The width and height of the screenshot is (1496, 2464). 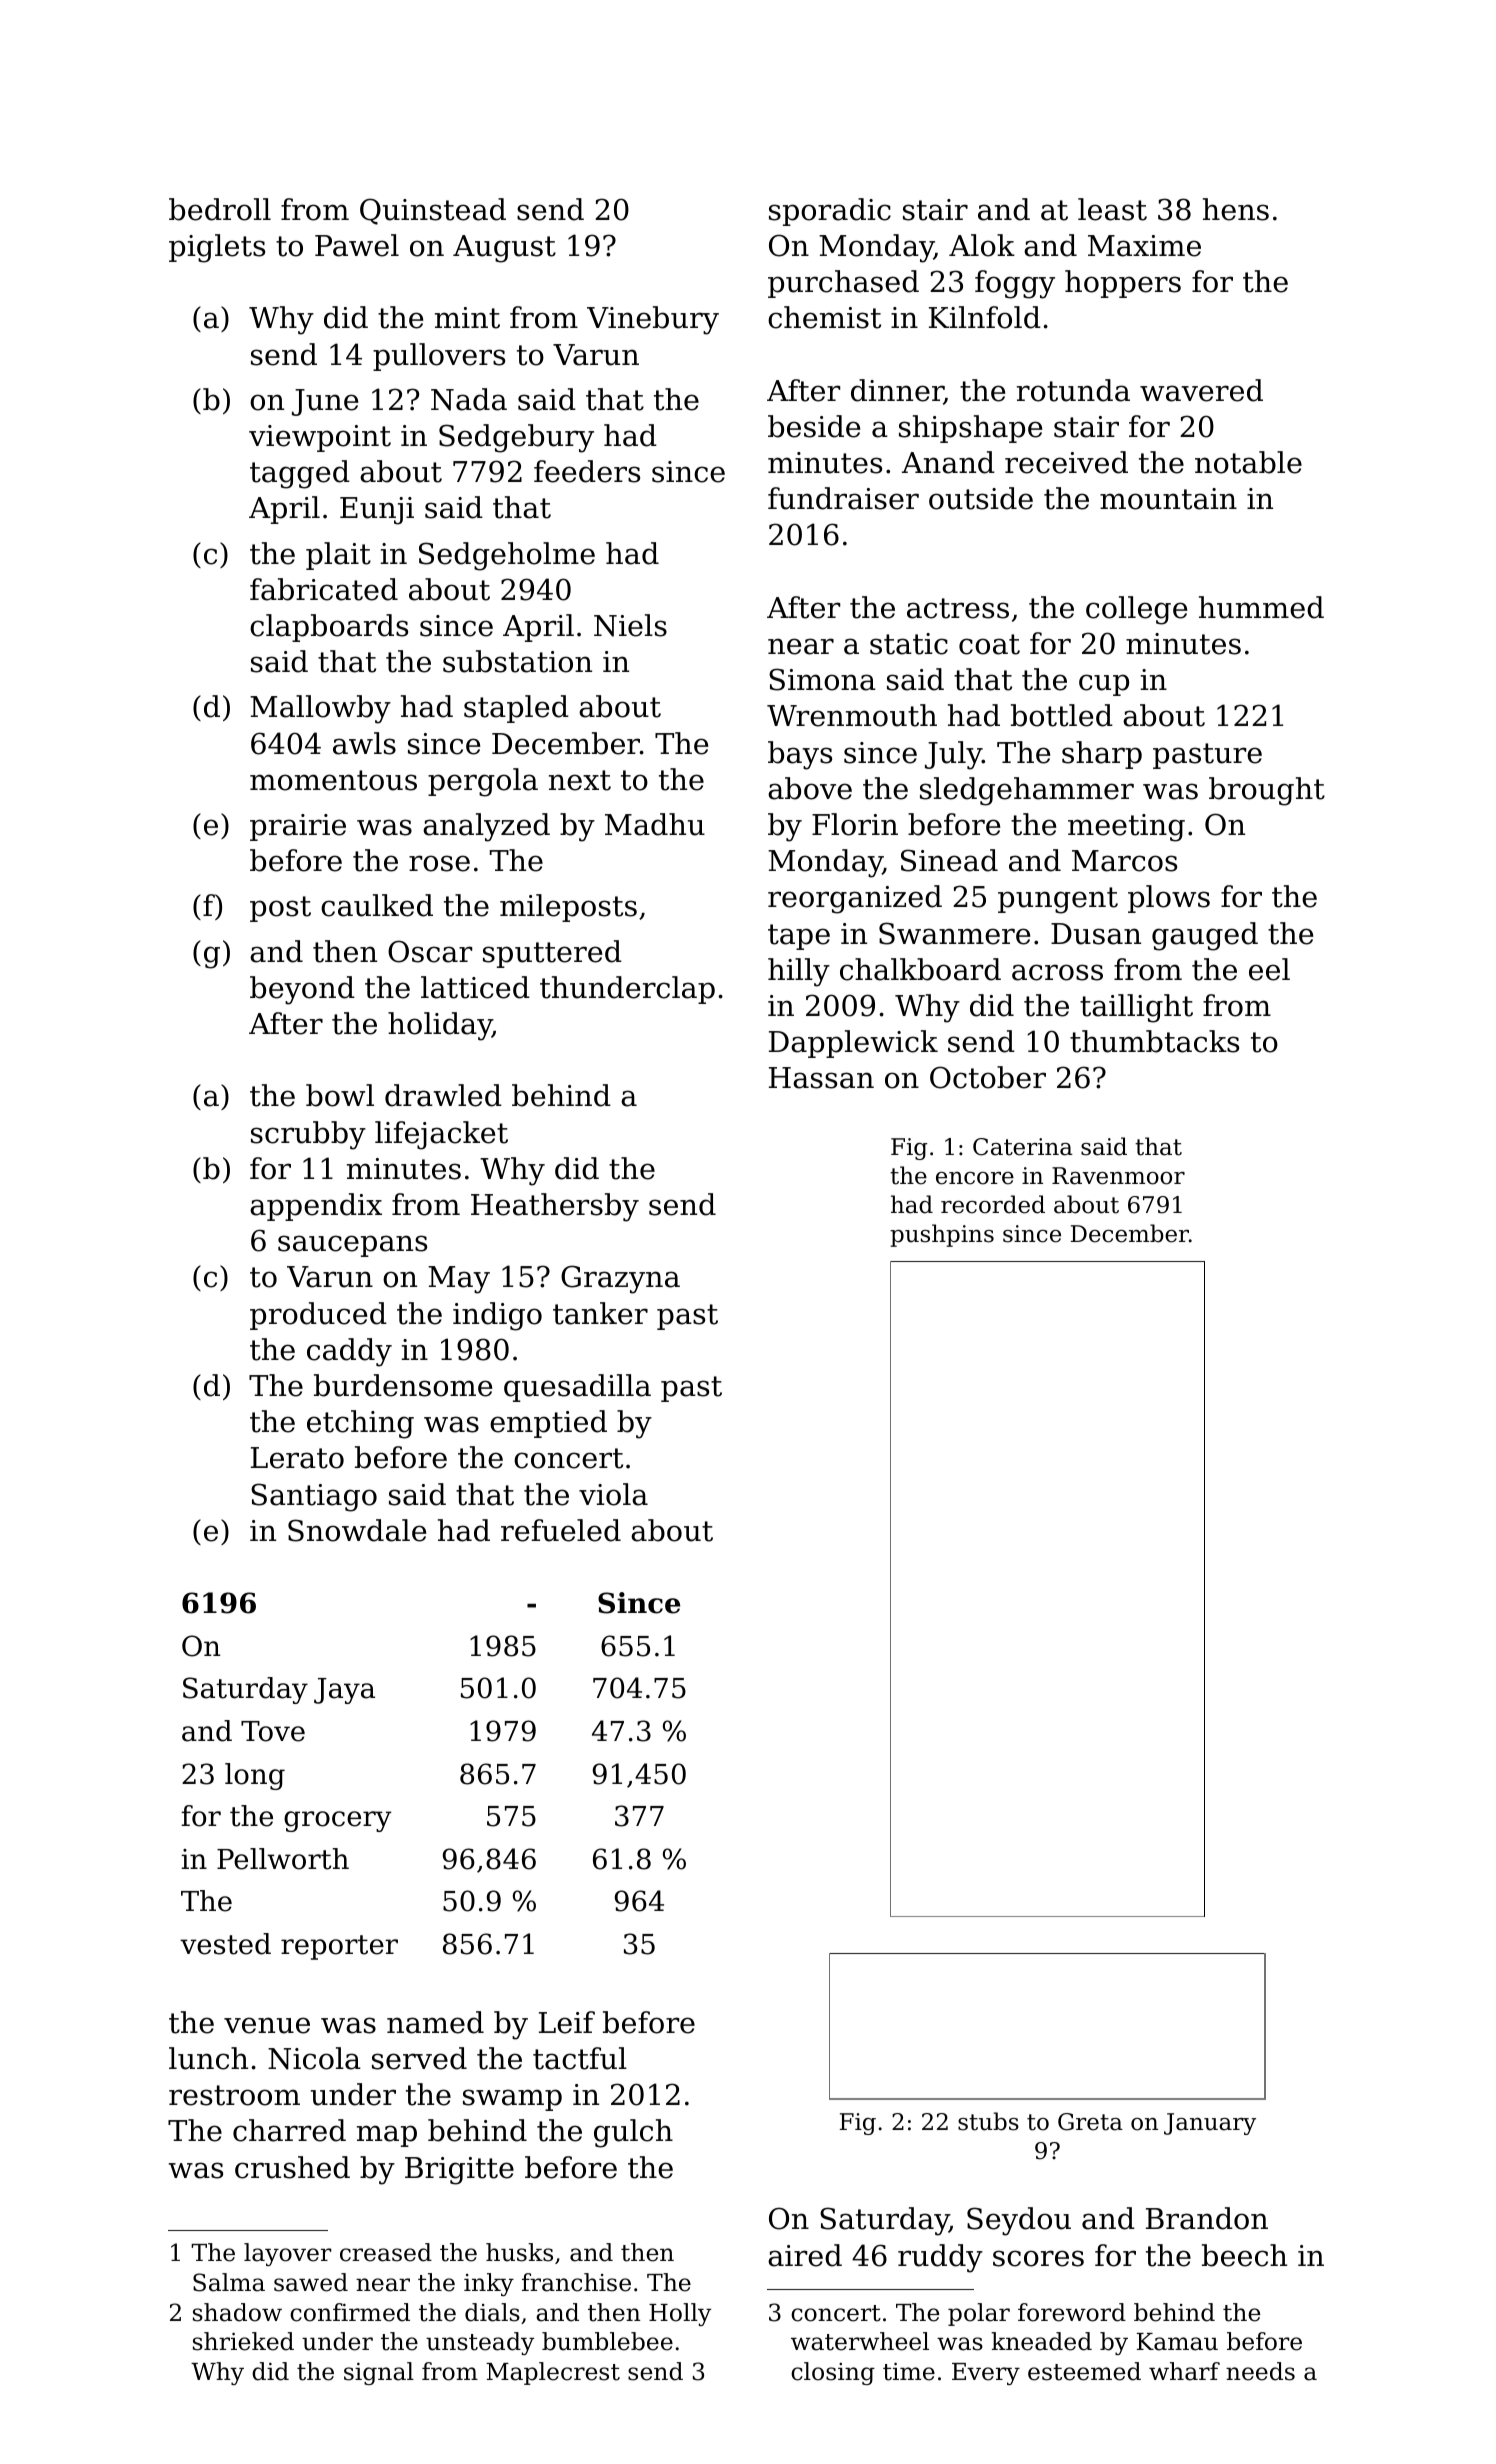 What do you see at coordinates (821, 1078) in the screenshot?
I see `Hassan` at bounding box center [821, 1078].
